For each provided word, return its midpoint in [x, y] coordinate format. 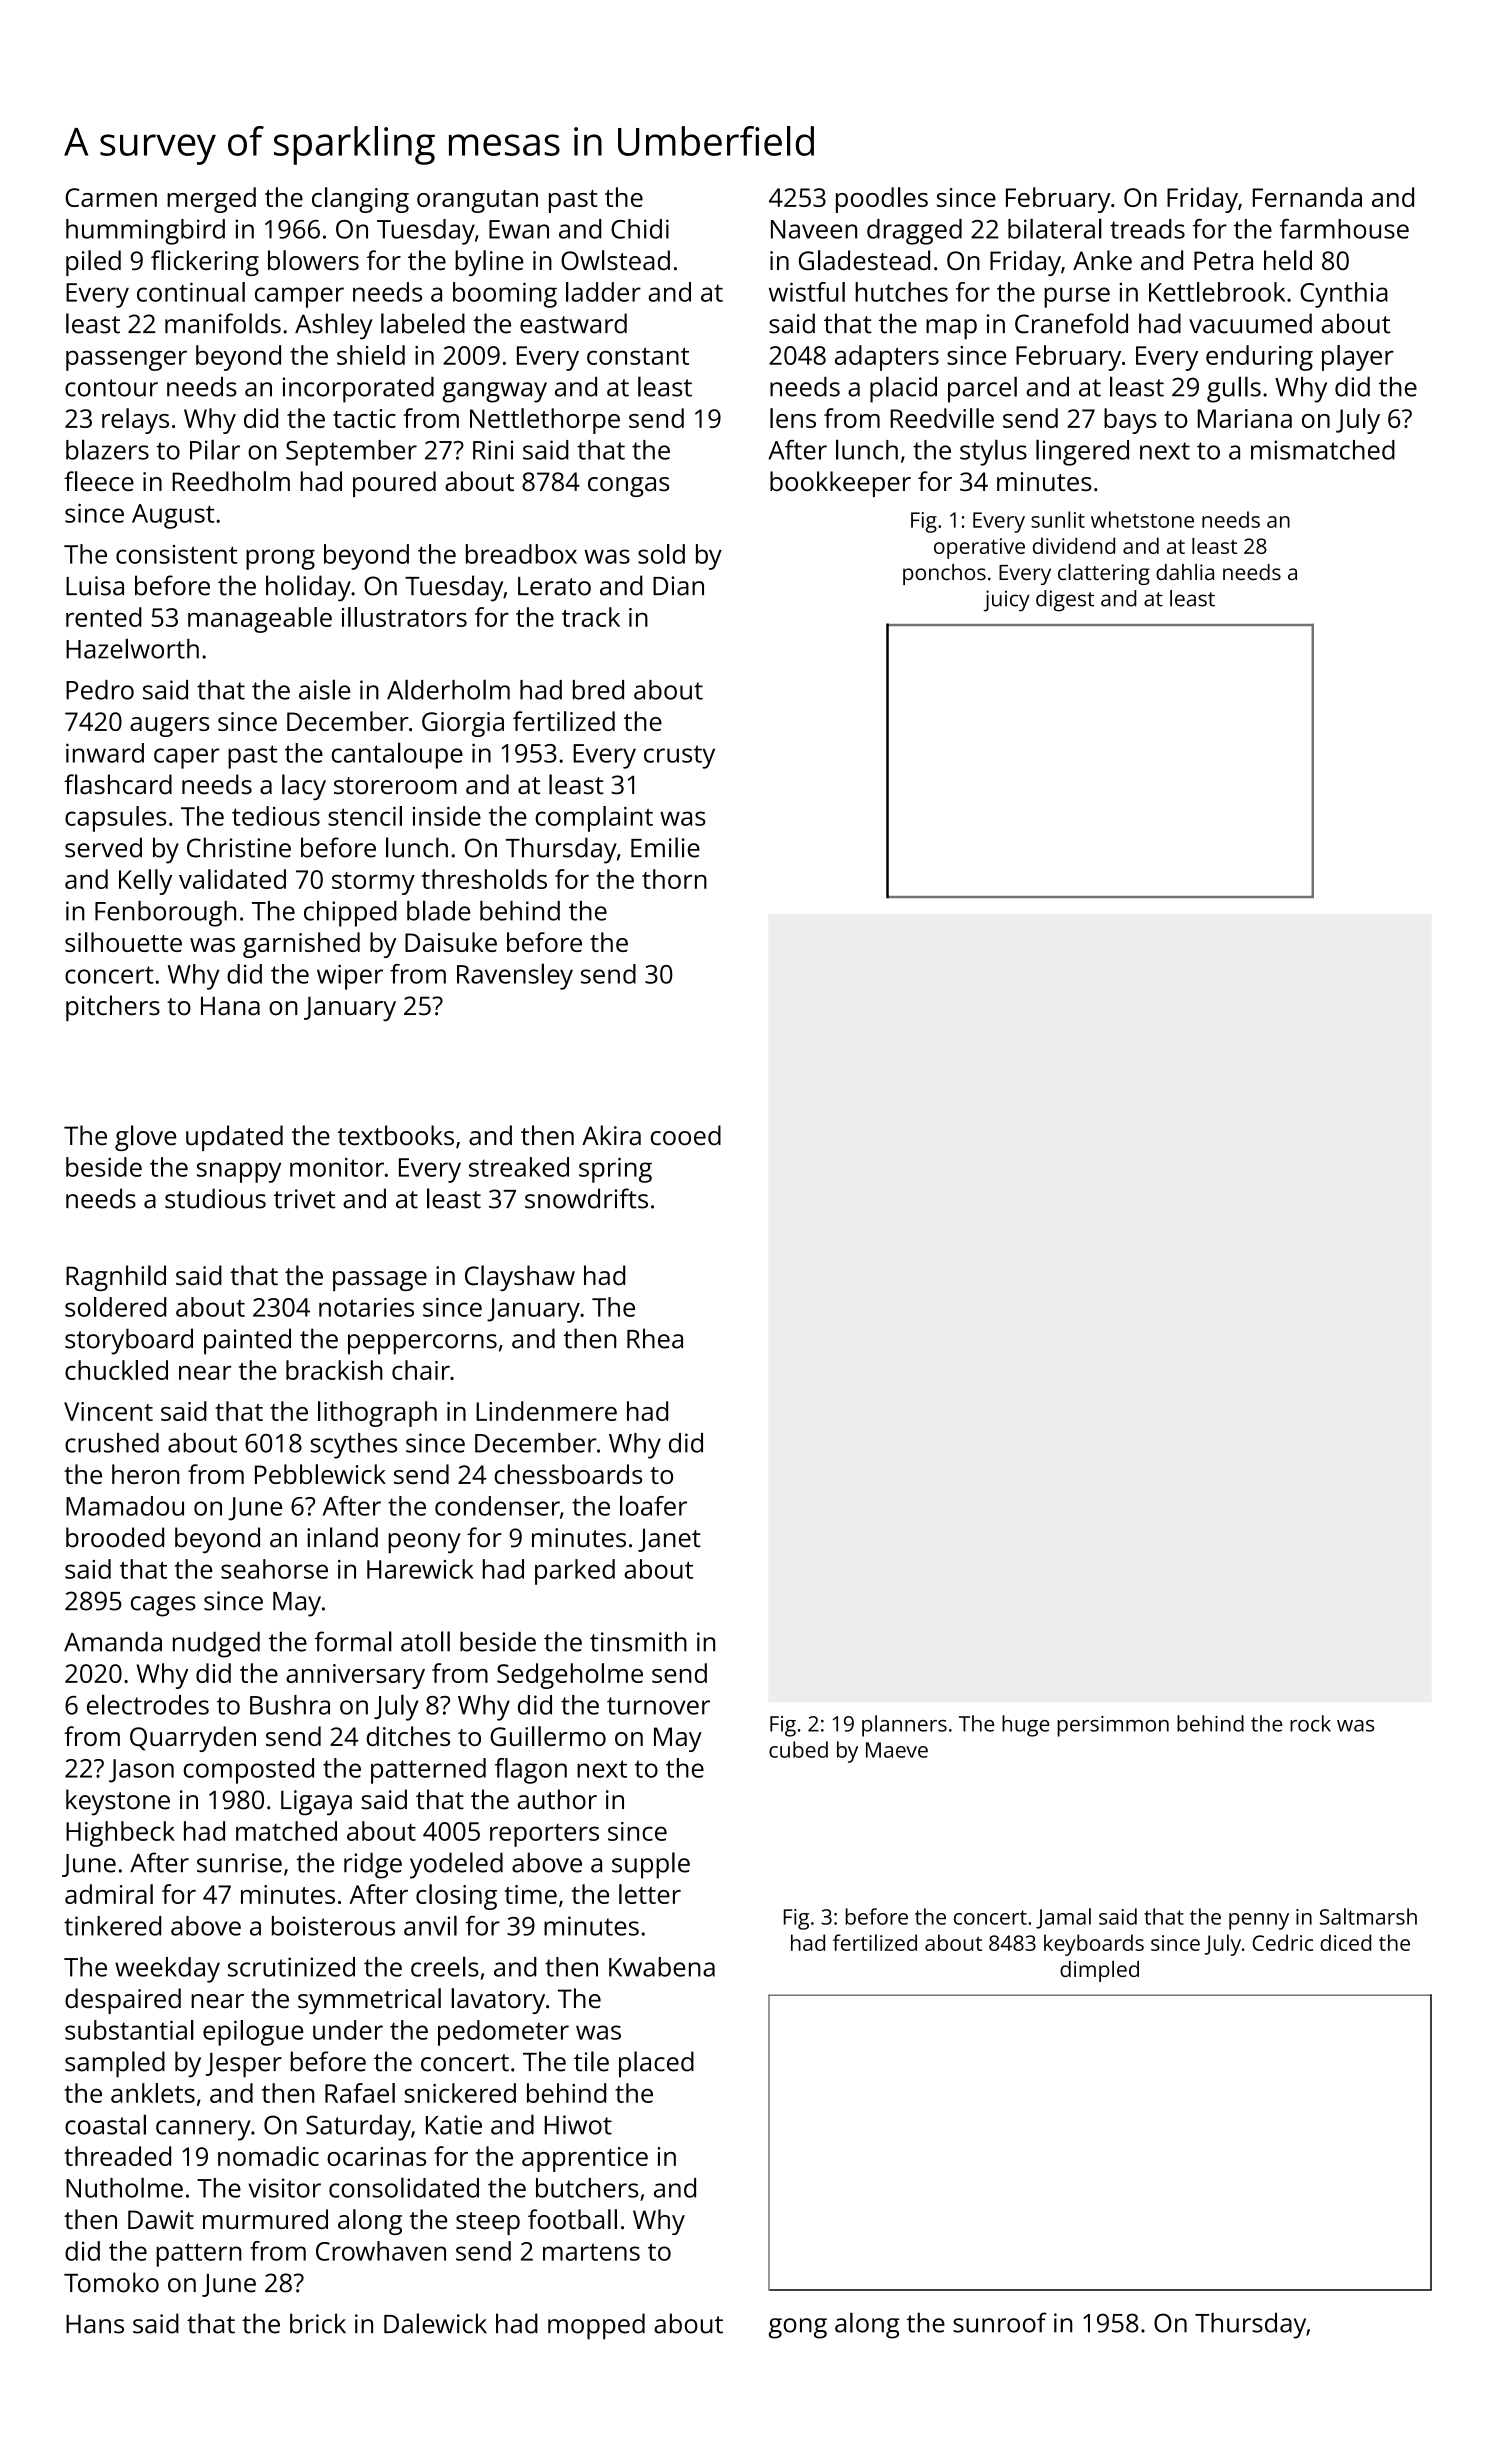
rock [1310, 1723]
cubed [798, 1749]
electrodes [148, 1704]
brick [318, 2323]
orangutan [477, 201]
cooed [686, 1135]
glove [145, 1138]
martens [591, 2252]
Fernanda [1307, 197]
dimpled [1099, 1971]
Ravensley [515, 976]
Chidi [640, 229]
